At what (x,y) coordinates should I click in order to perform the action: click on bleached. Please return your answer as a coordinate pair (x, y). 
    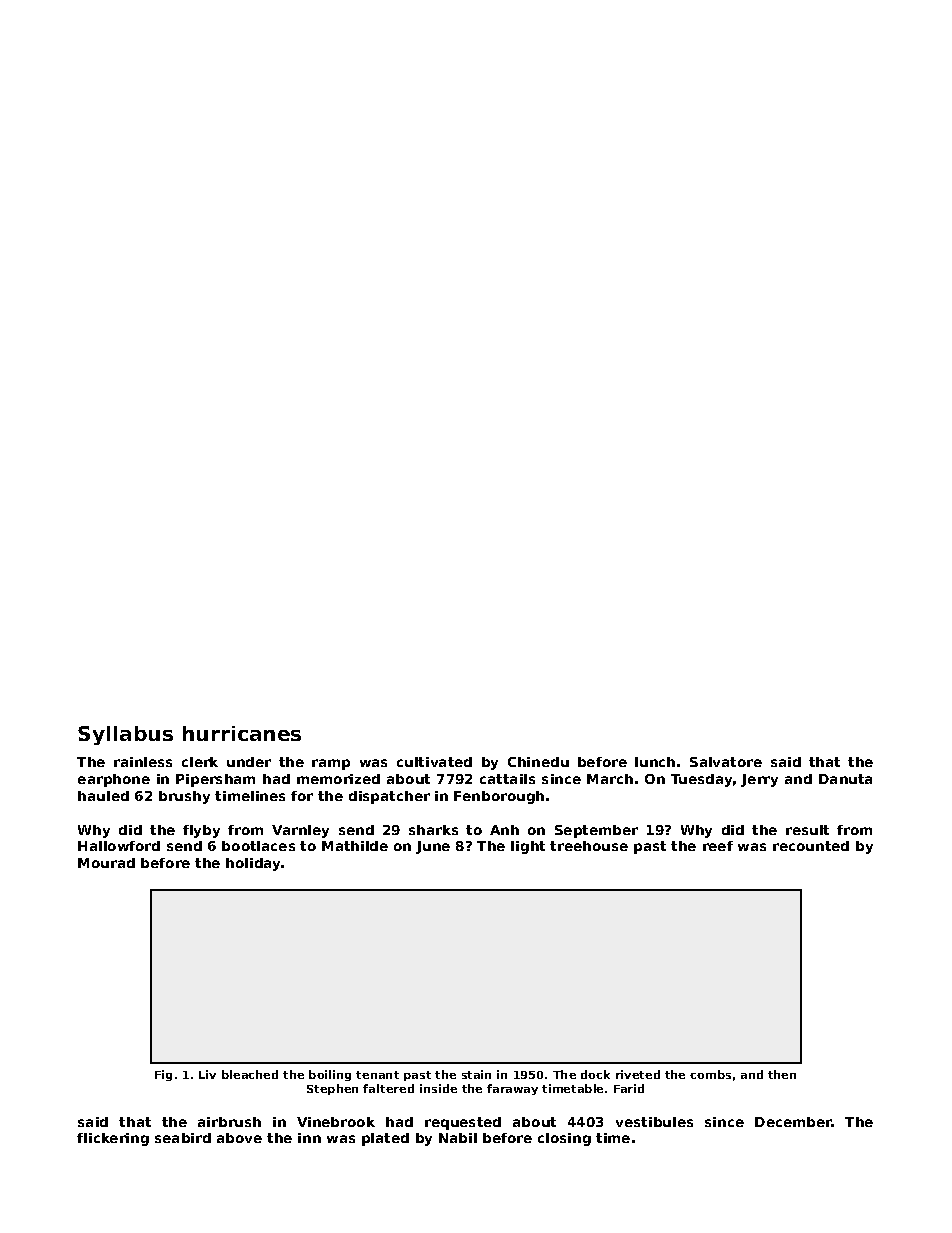
    Looking at the image, I should click on (250, 1074).
